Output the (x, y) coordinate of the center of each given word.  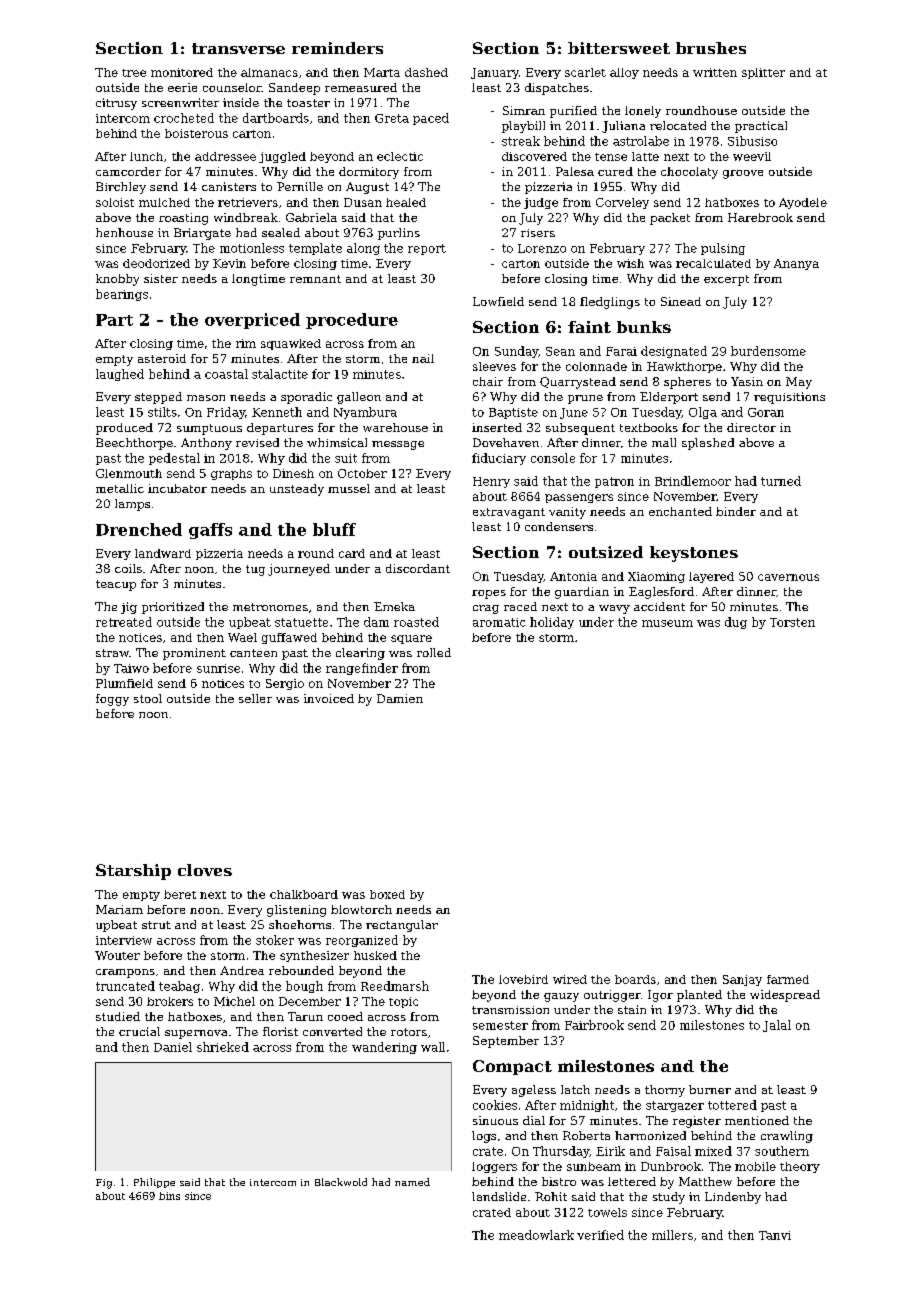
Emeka (394, 606)
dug (736, 623)
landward (163, 553)
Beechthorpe (134, 444)
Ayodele (803, 203)
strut (156, 925)
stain (632, 1009)
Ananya (796, 264)
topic (403, 1002)
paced (431, 119)
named (412, 1182)
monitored (182, 72)
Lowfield (498, 301)
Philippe (154, 1183)
